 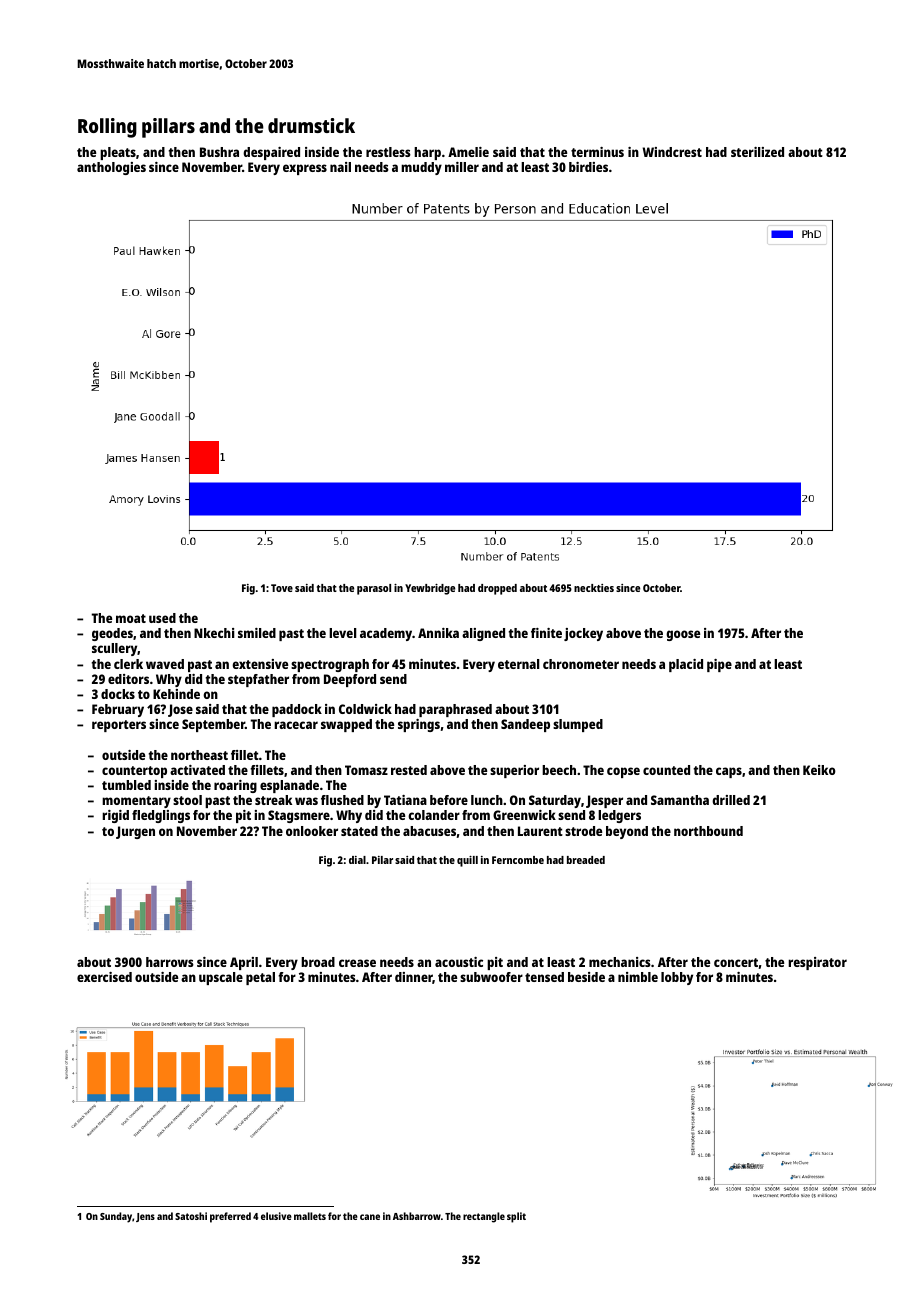 I want to click on used, so click(x=162, y=618).
